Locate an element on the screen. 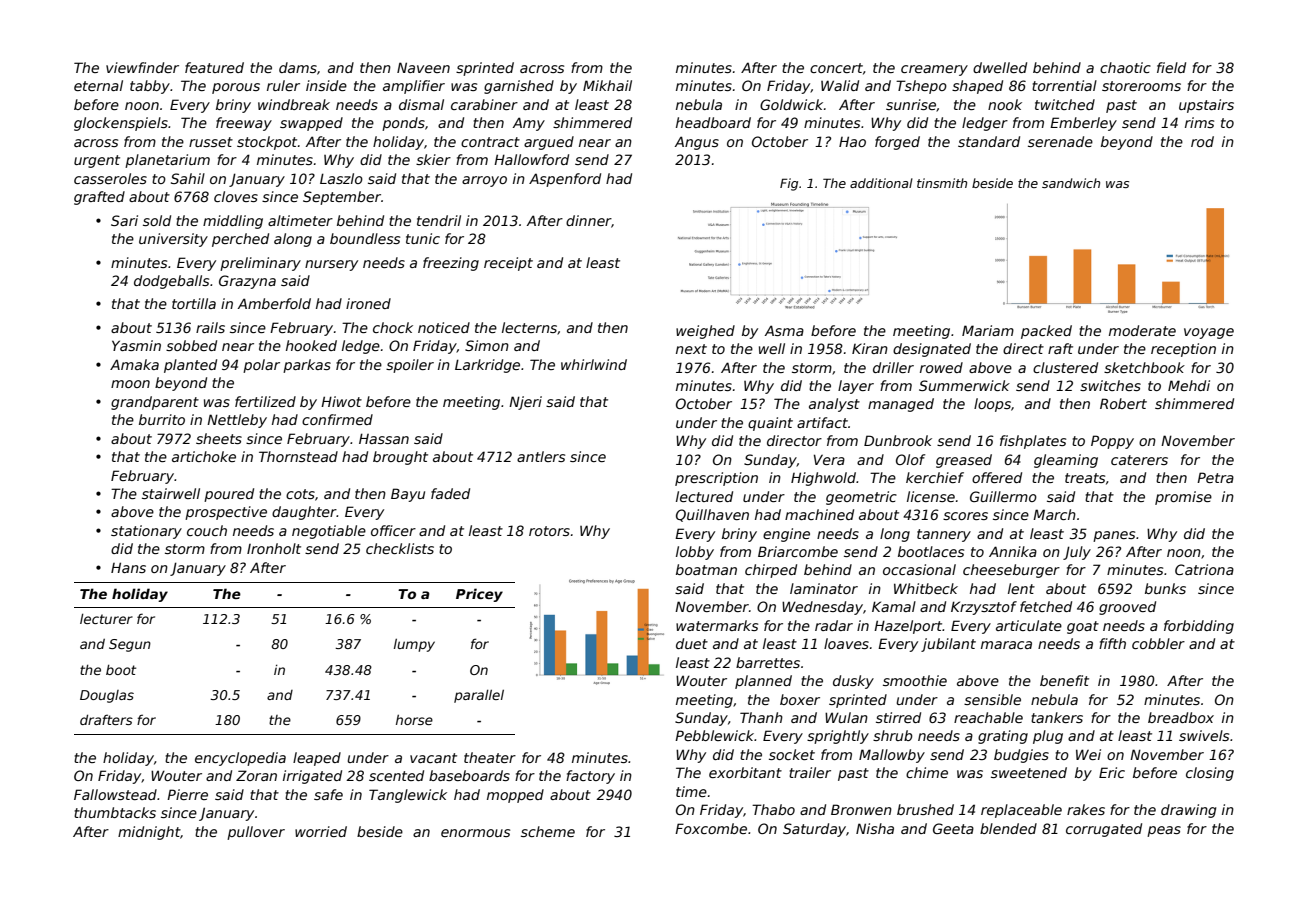 The width and height of the screenshot is (1308, 924). pullover is located at coordinates (256, 833).
